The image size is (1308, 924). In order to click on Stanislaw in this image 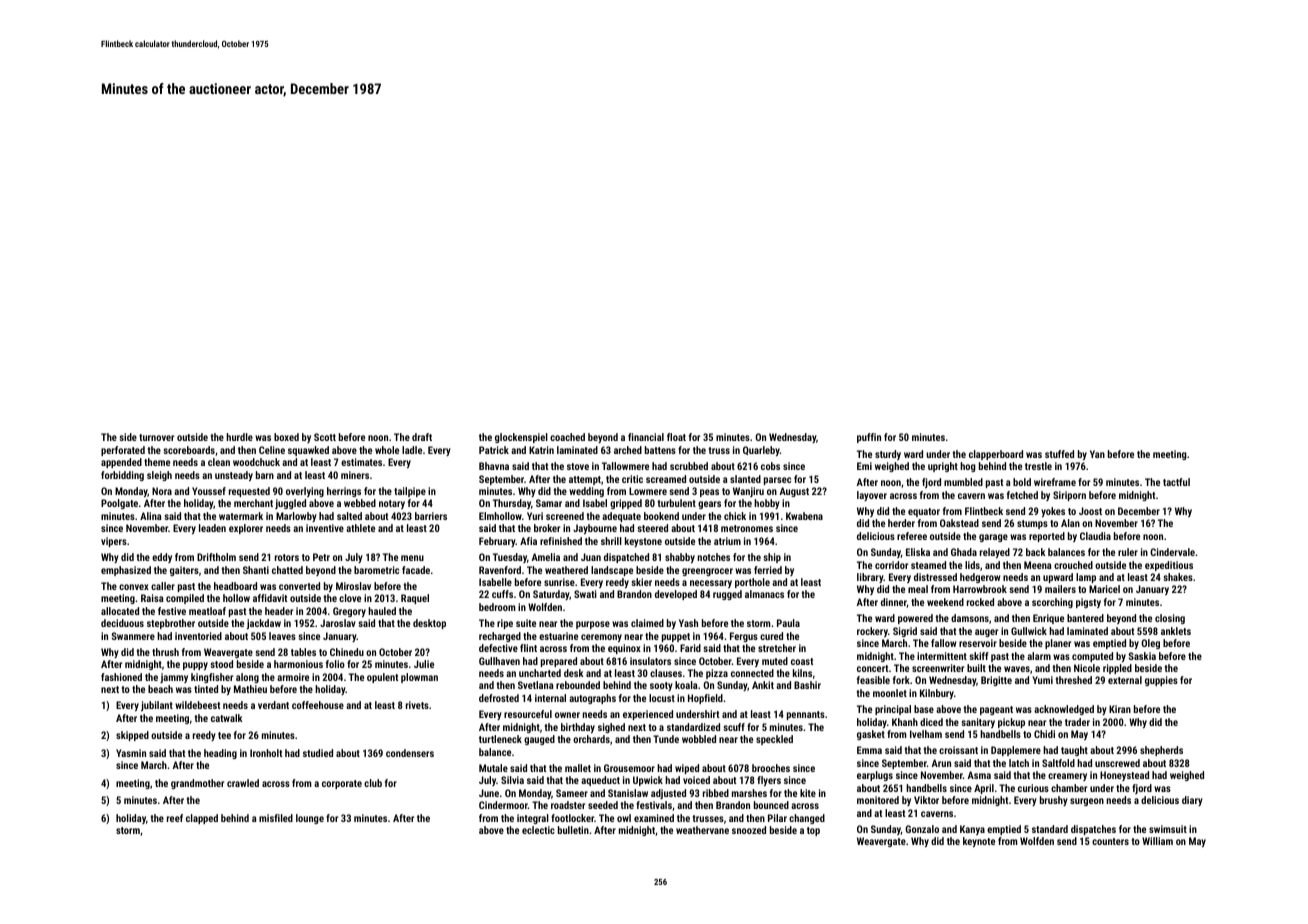, I will do `click(628, 793)`.
